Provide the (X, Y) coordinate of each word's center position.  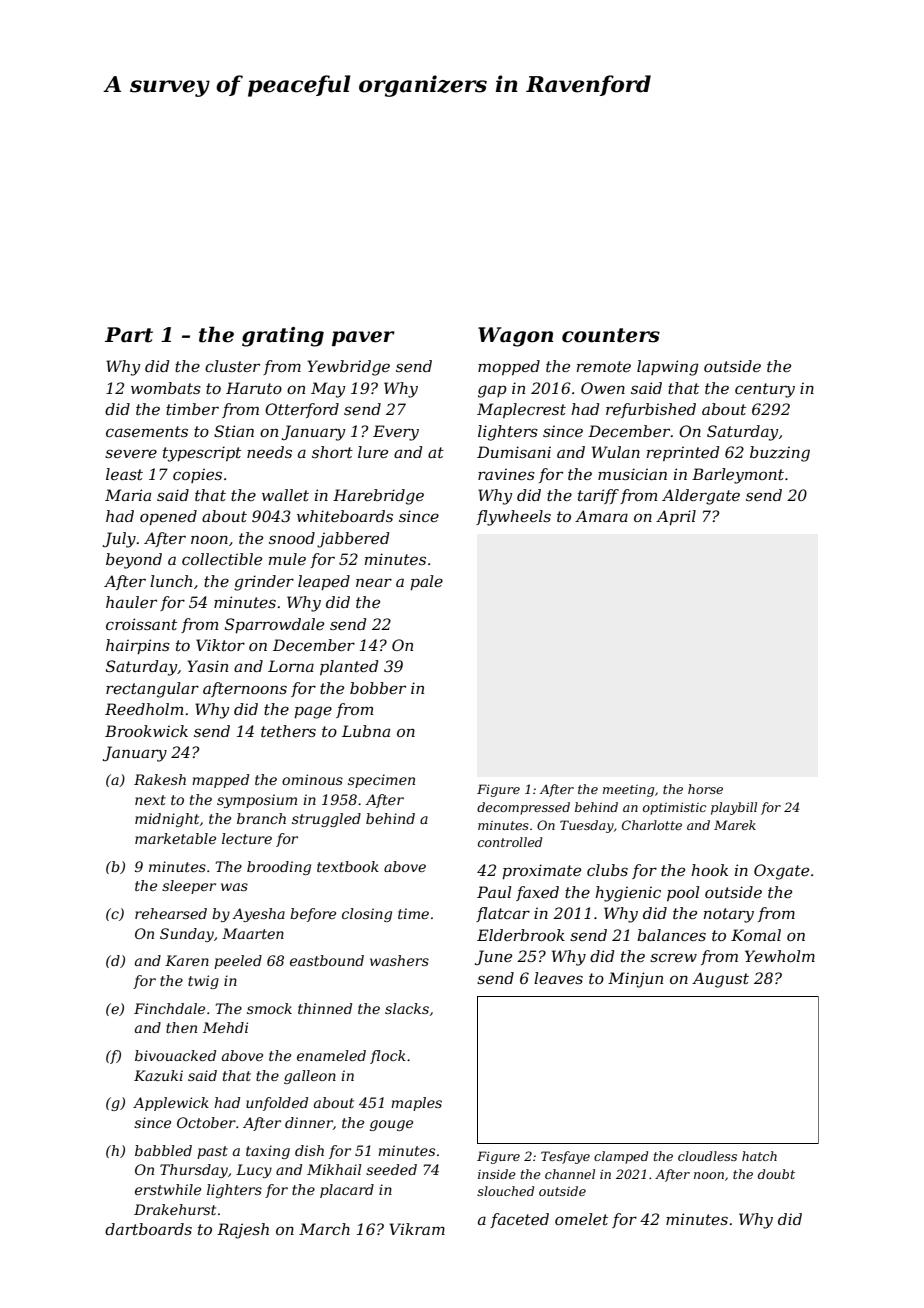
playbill (734, 808)
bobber (378, 688)
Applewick (171, 1104)
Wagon (515, 337)
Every (396, 433)
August (720, 980)
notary (729, 915)
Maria (128, 495)
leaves (558, 978)
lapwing (667, 368)
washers (399, 960)
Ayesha (258, 915)
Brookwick (146, 731)
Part (129, 335)
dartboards (148, 1229)
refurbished (651, 410)
